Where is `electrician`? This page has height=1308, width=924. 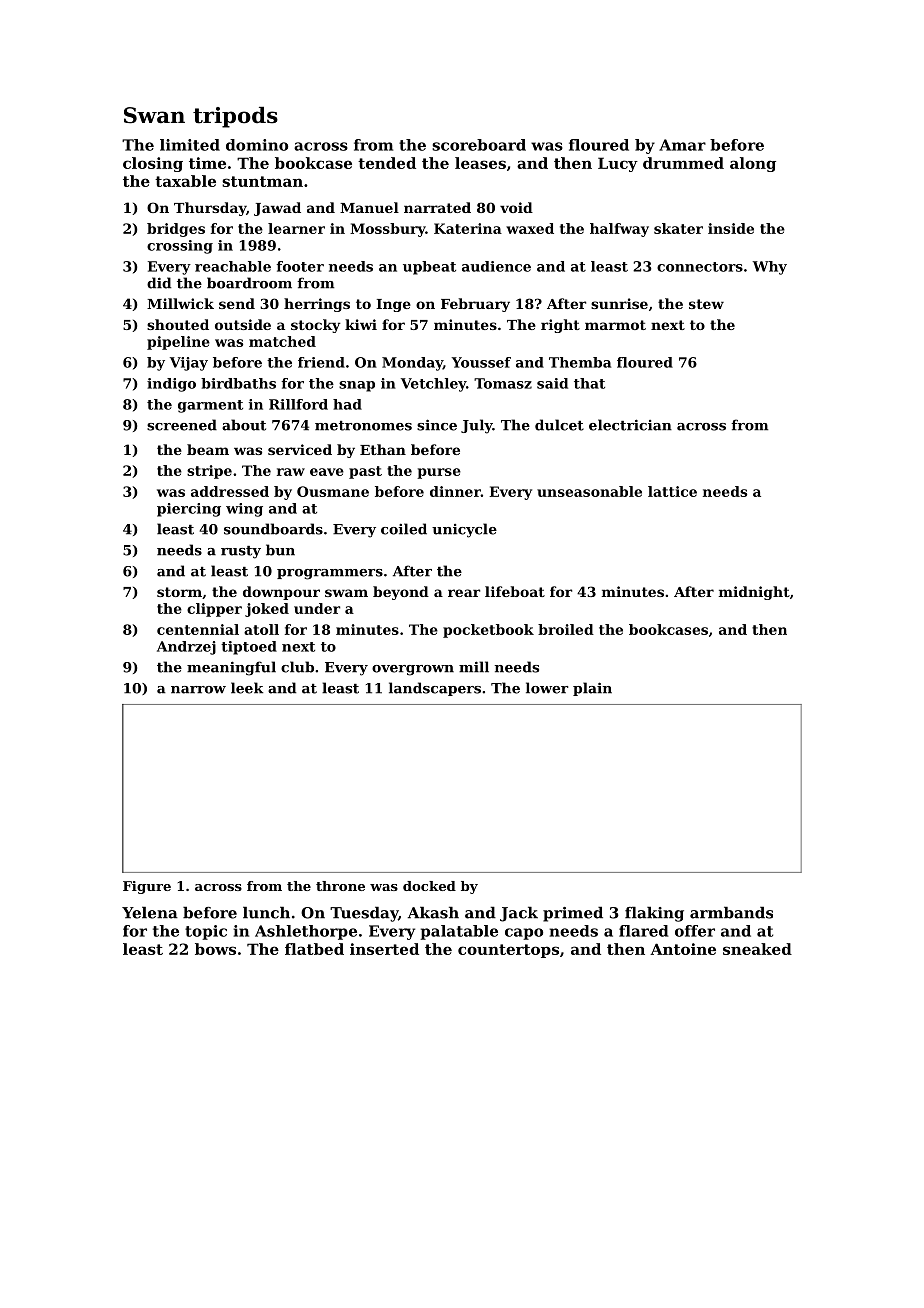 electrician is located at coordinates (630, 425).
